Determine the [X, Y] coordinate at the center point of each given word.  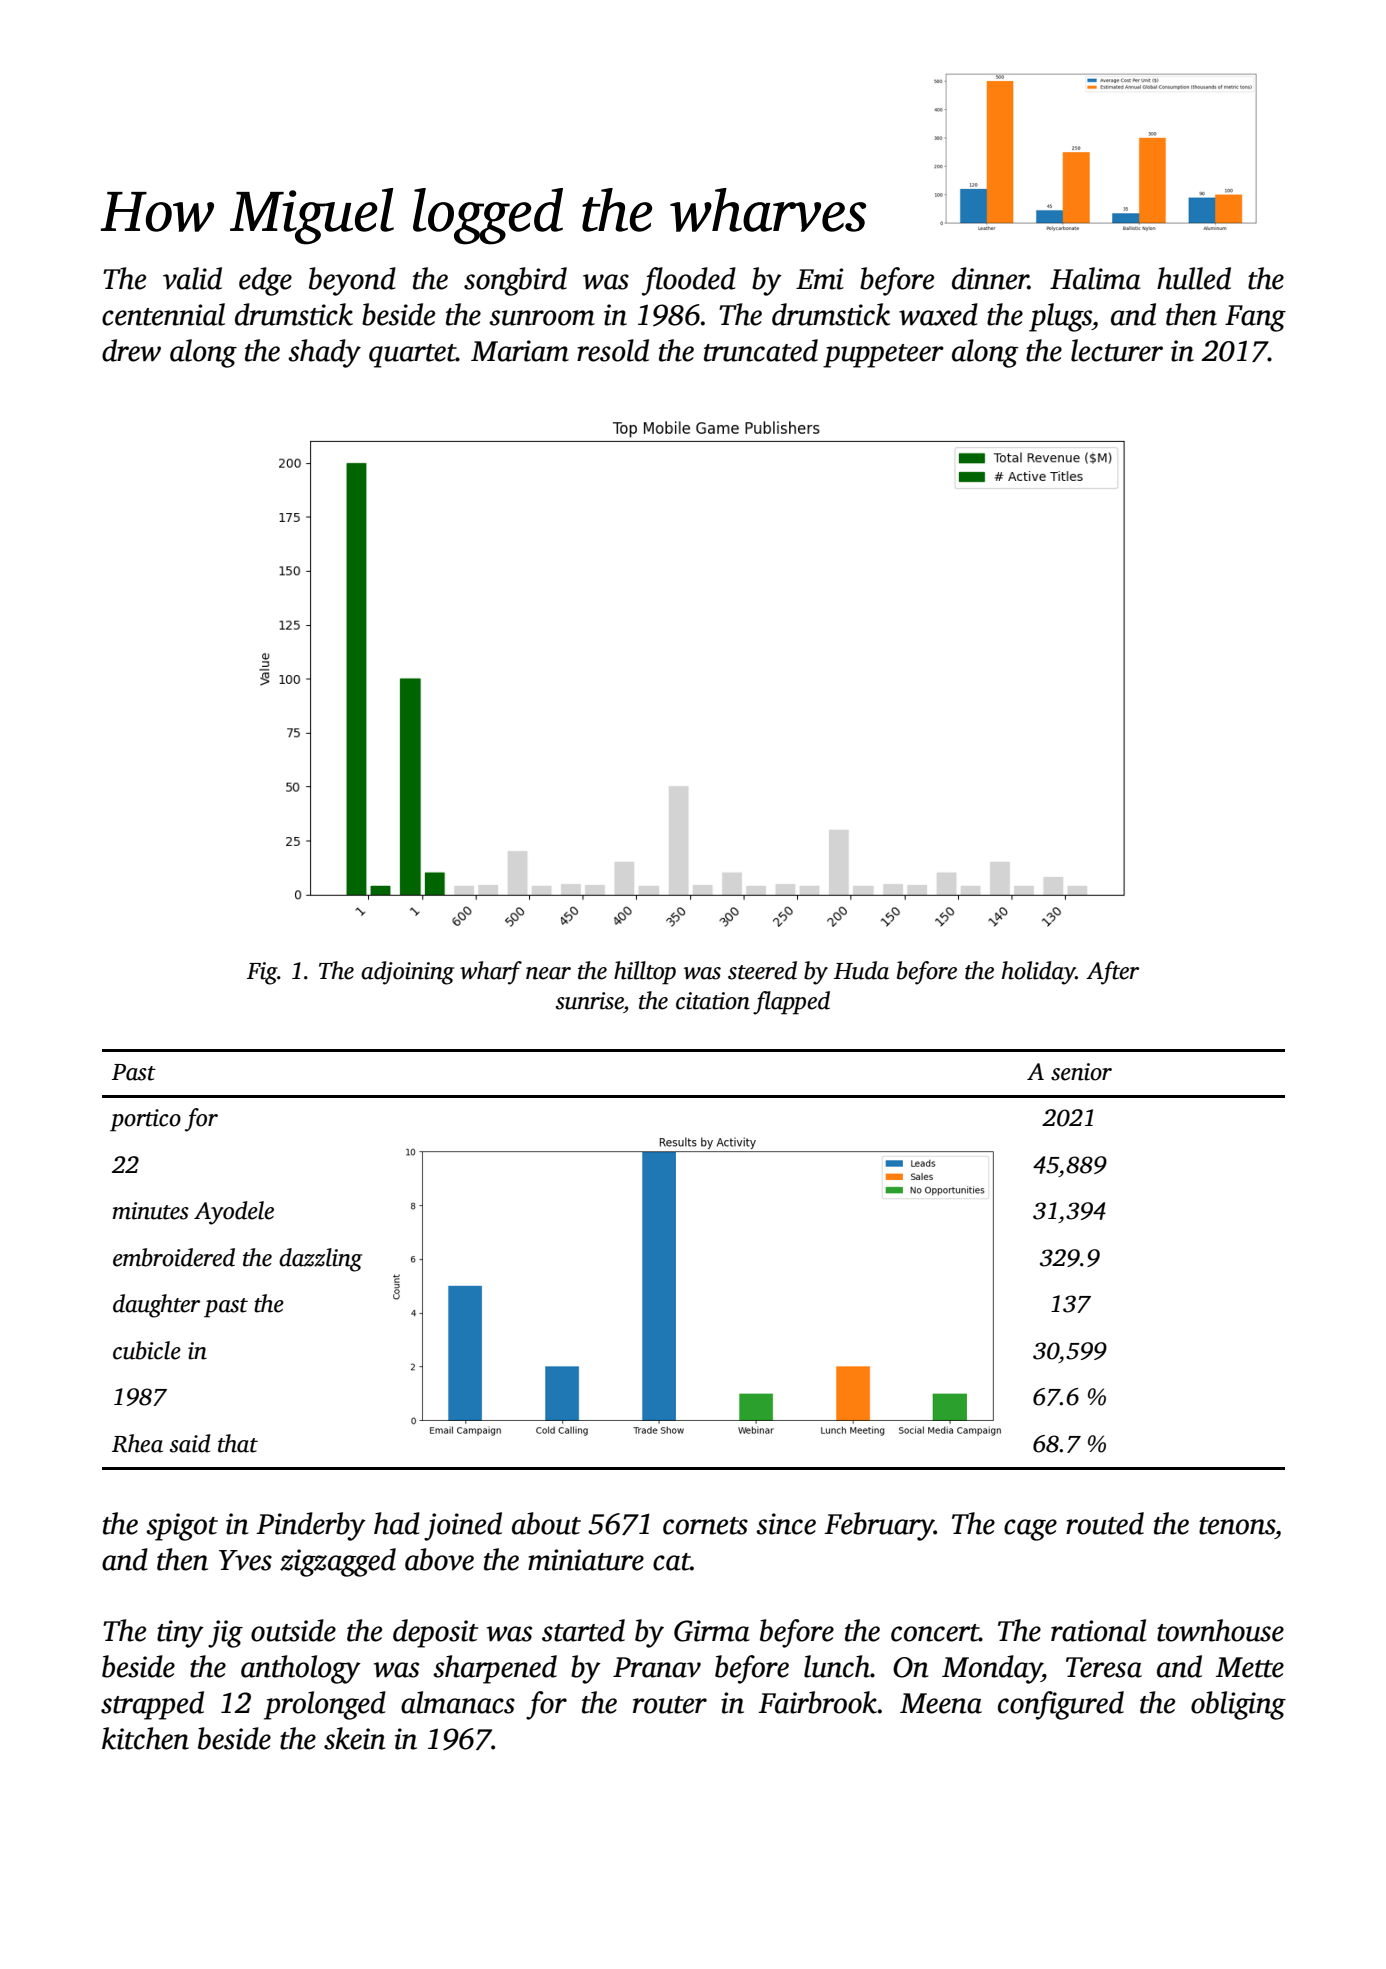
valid [192, 278]
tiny [180, 1634]
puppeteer [883, 356]
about [546, 1523]
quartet [412, 356]
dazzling [320, 1260]
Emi [820, 279]
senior [1081, 1072]
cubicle [147, 1350]
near [548, 973]
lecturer [1117, 350]
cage [1030, 1530]
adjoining [407, 973]
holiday [1039, 973]
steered [762, 970]
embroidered [174, 1257]
